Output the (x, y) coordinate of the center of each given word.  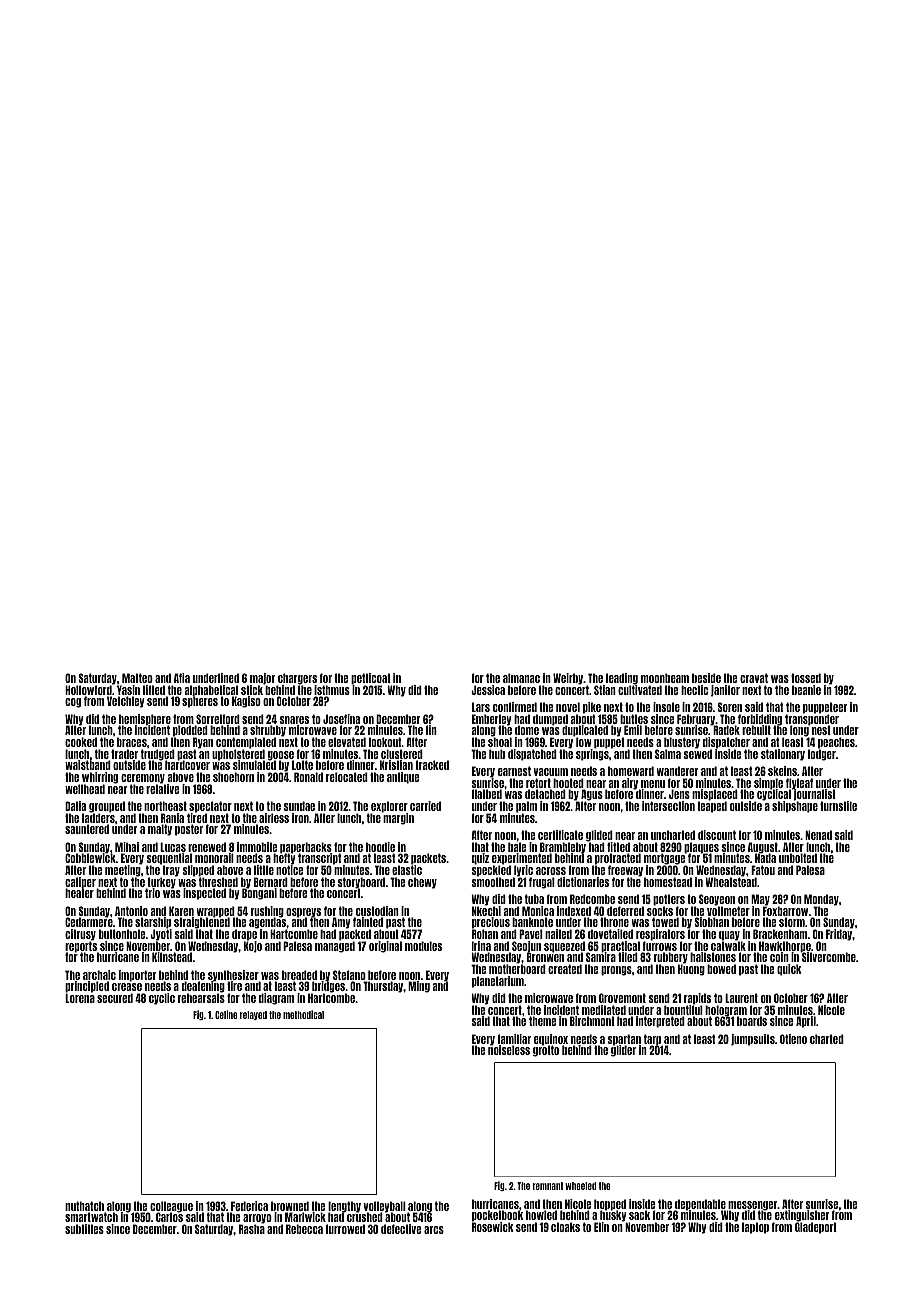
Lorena (80, 998)
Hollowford (88, 690)
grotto (546, 1051)
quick (789, 970)
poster (189, 830)
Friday (839, 935)
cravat (754, 678)
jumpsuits (753, 1040)
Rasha (252, 1229)
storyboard (361, 883)
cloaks (565, 1227)
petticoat (371, 679)
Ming (419, 987)
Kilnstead (172, 957)
